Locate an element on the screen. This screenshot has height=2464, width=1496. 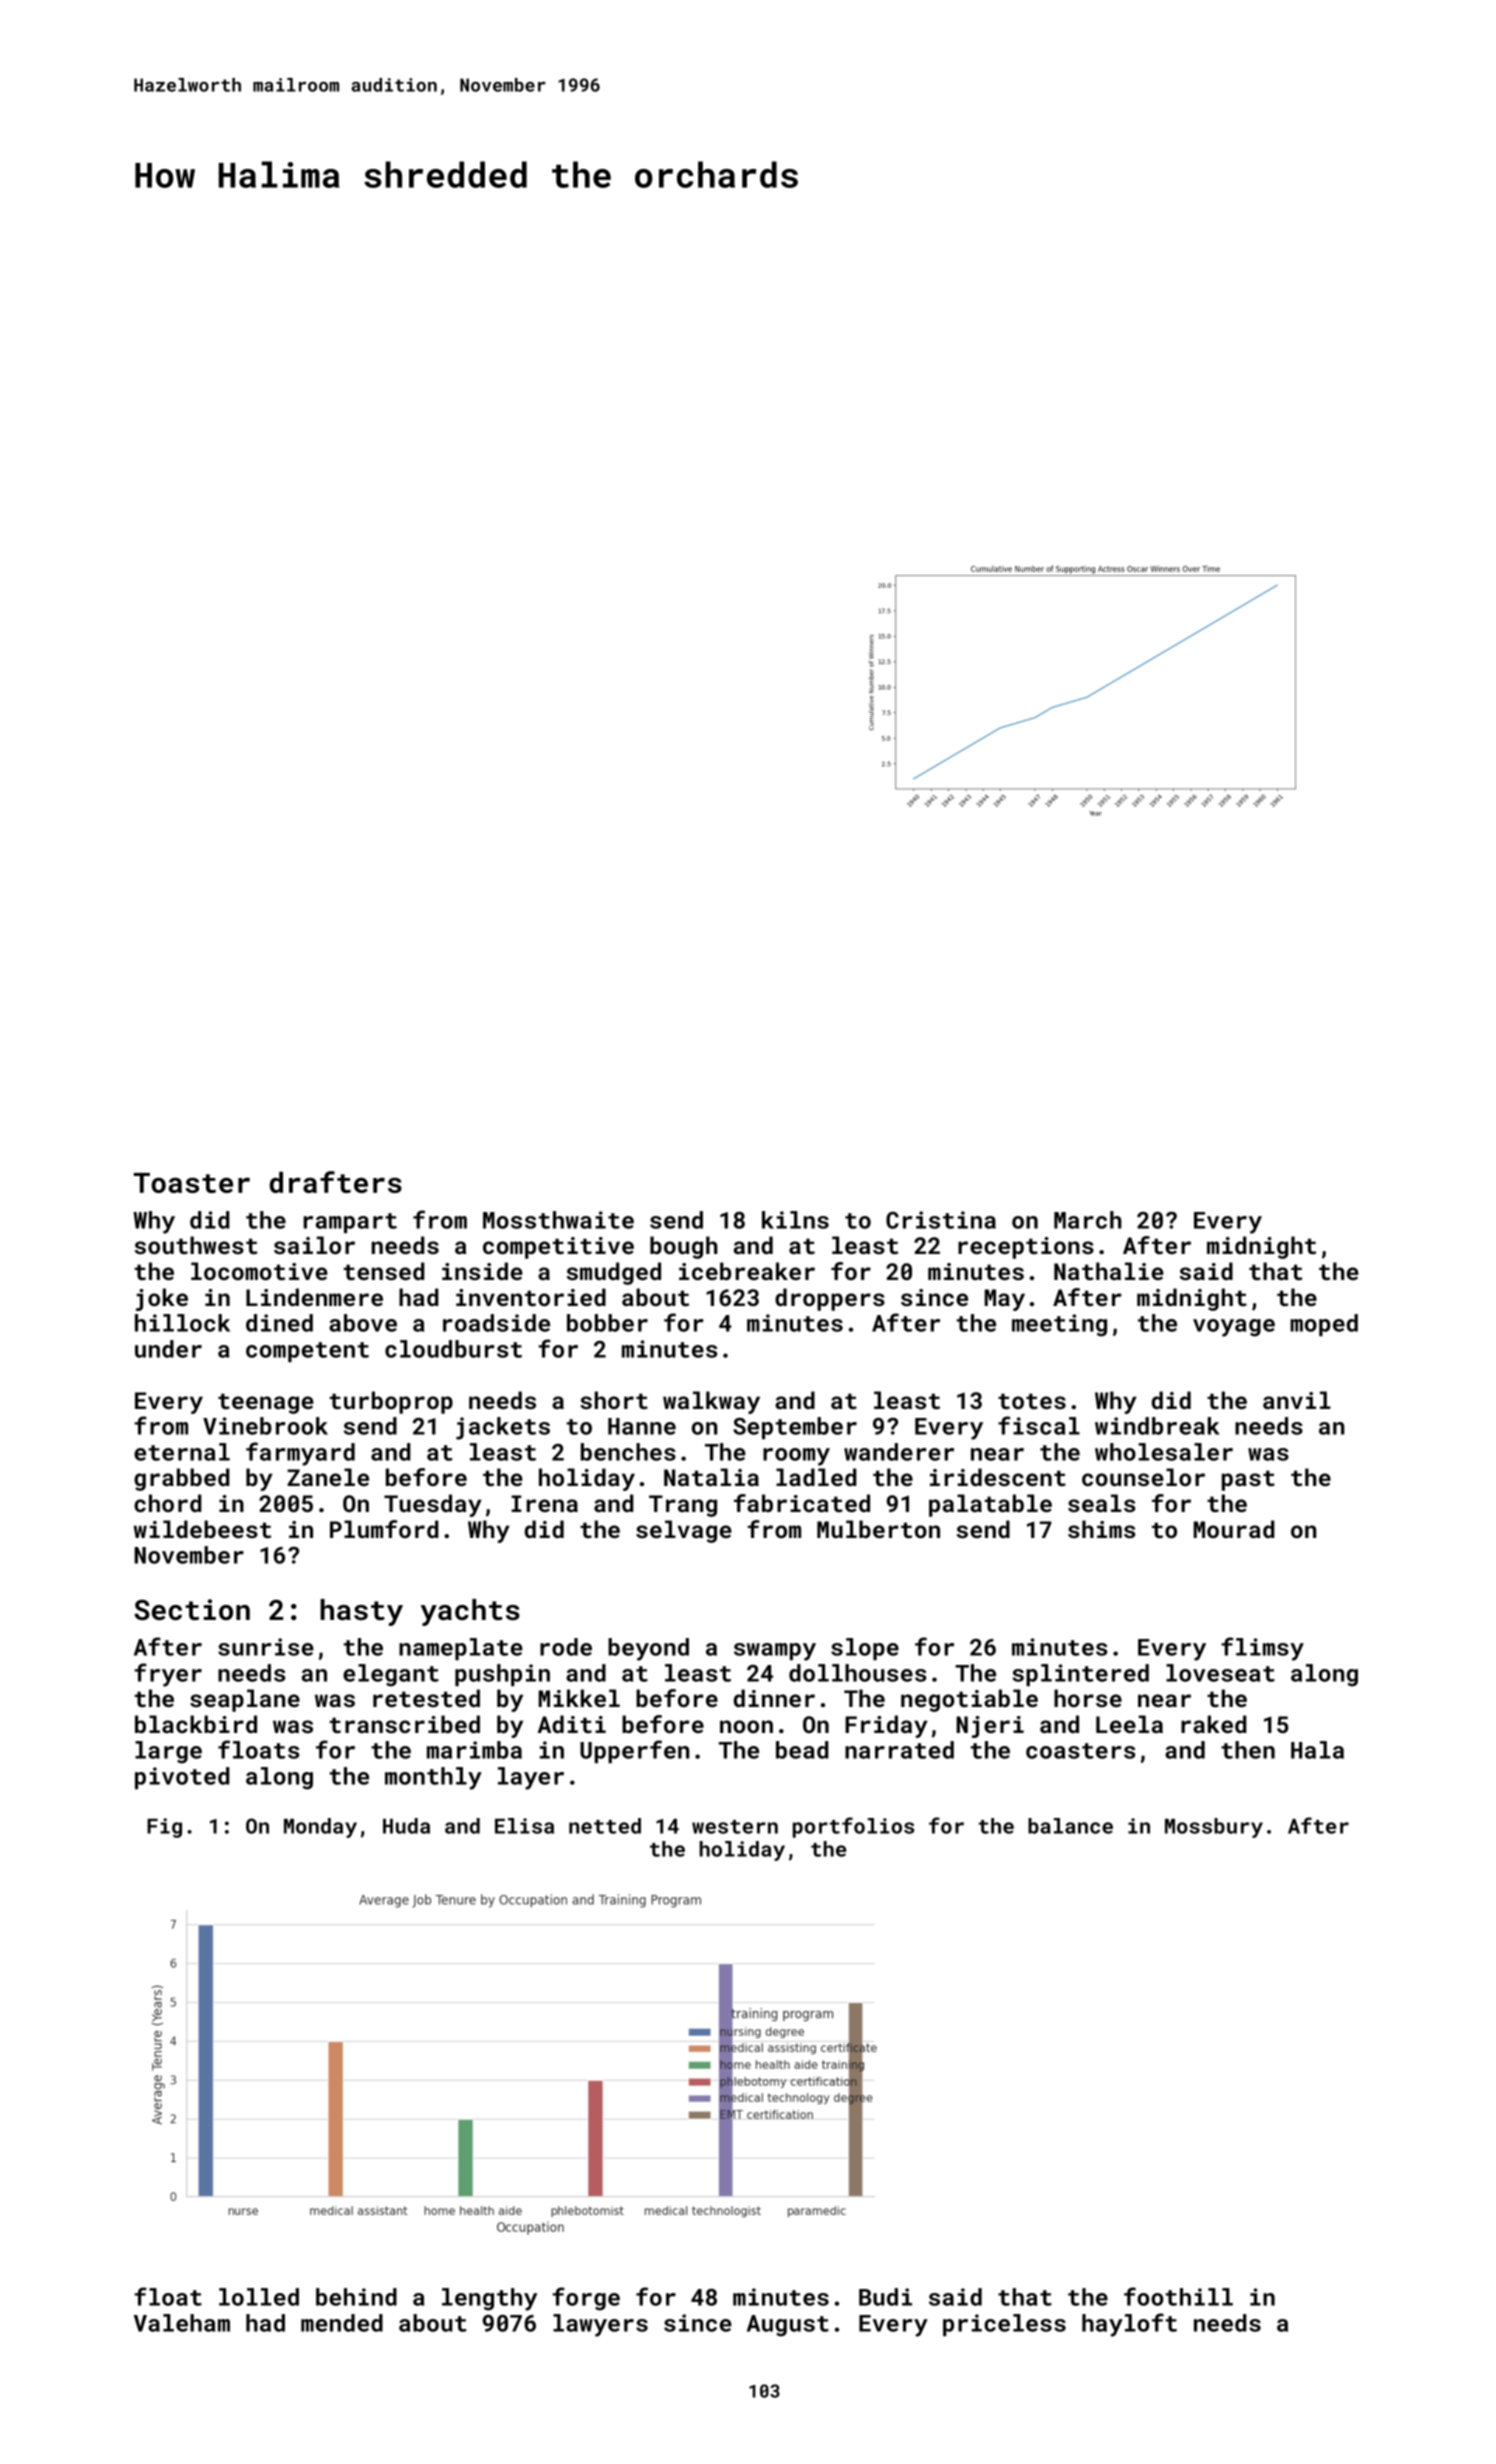
Toaster is located at coordinates (192, 1183).
